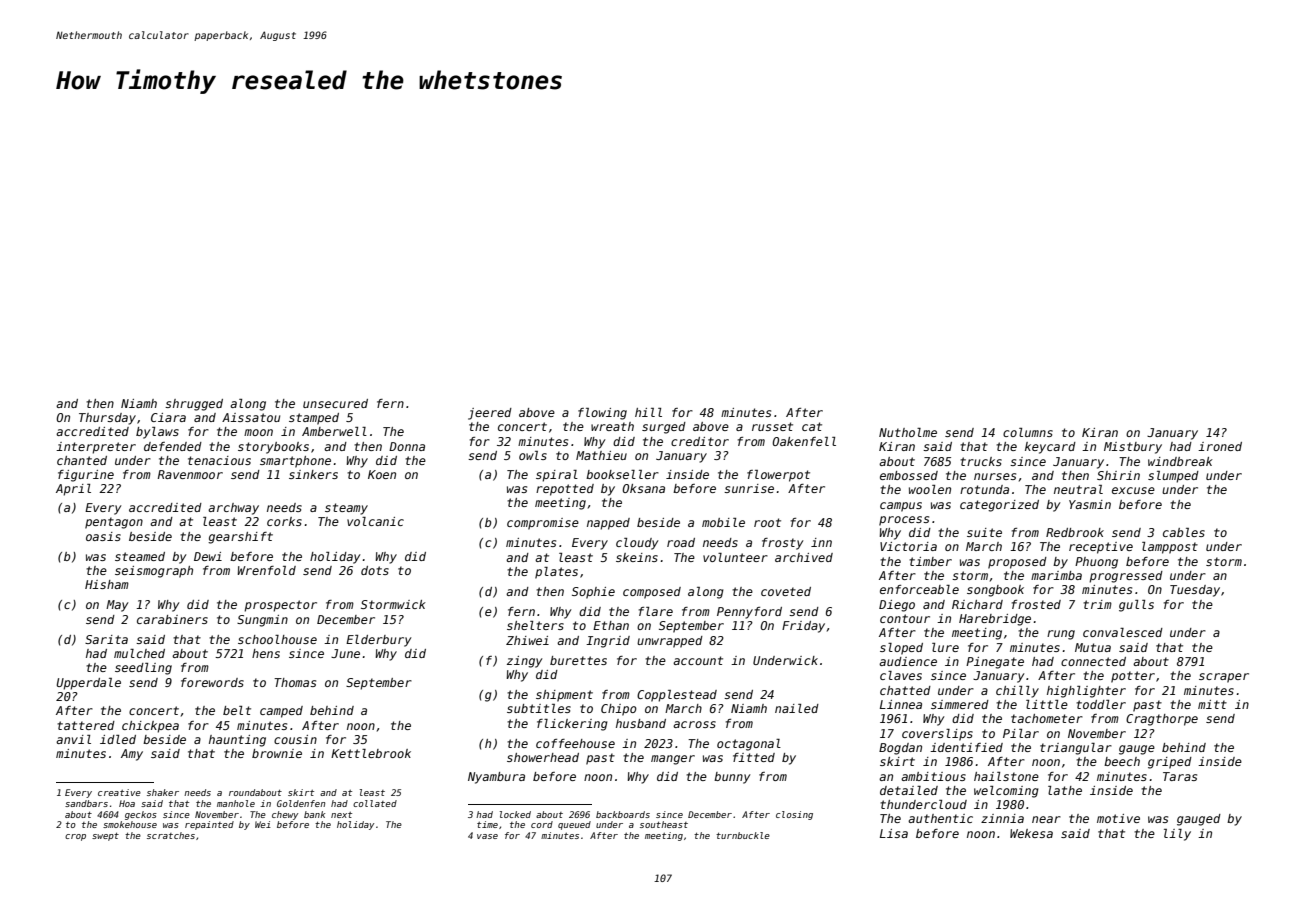  I want to click on contour, so click(905, 618).
